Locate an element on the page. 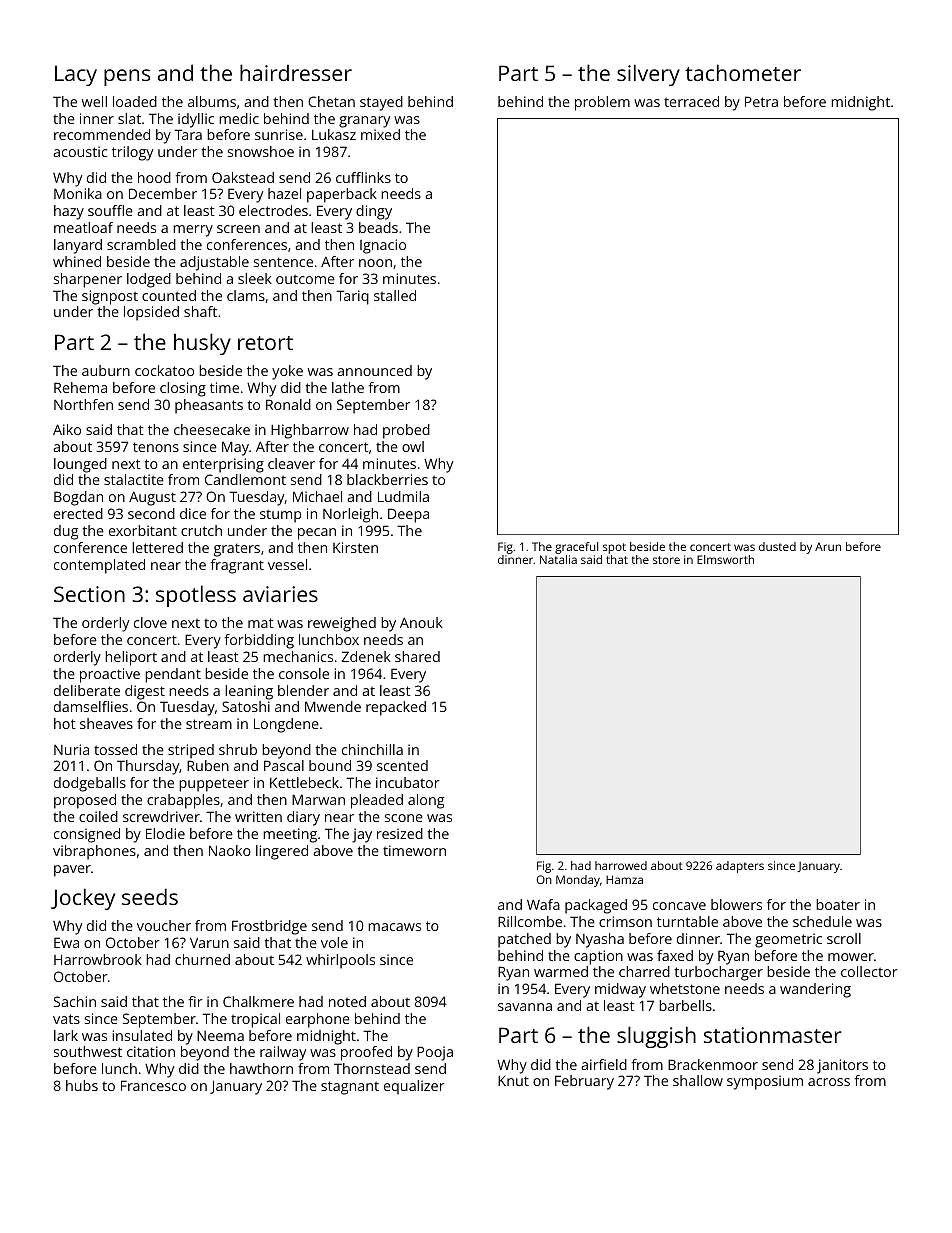 This image has width=952, height=1233. retort is located at coordinates (265, 343).
